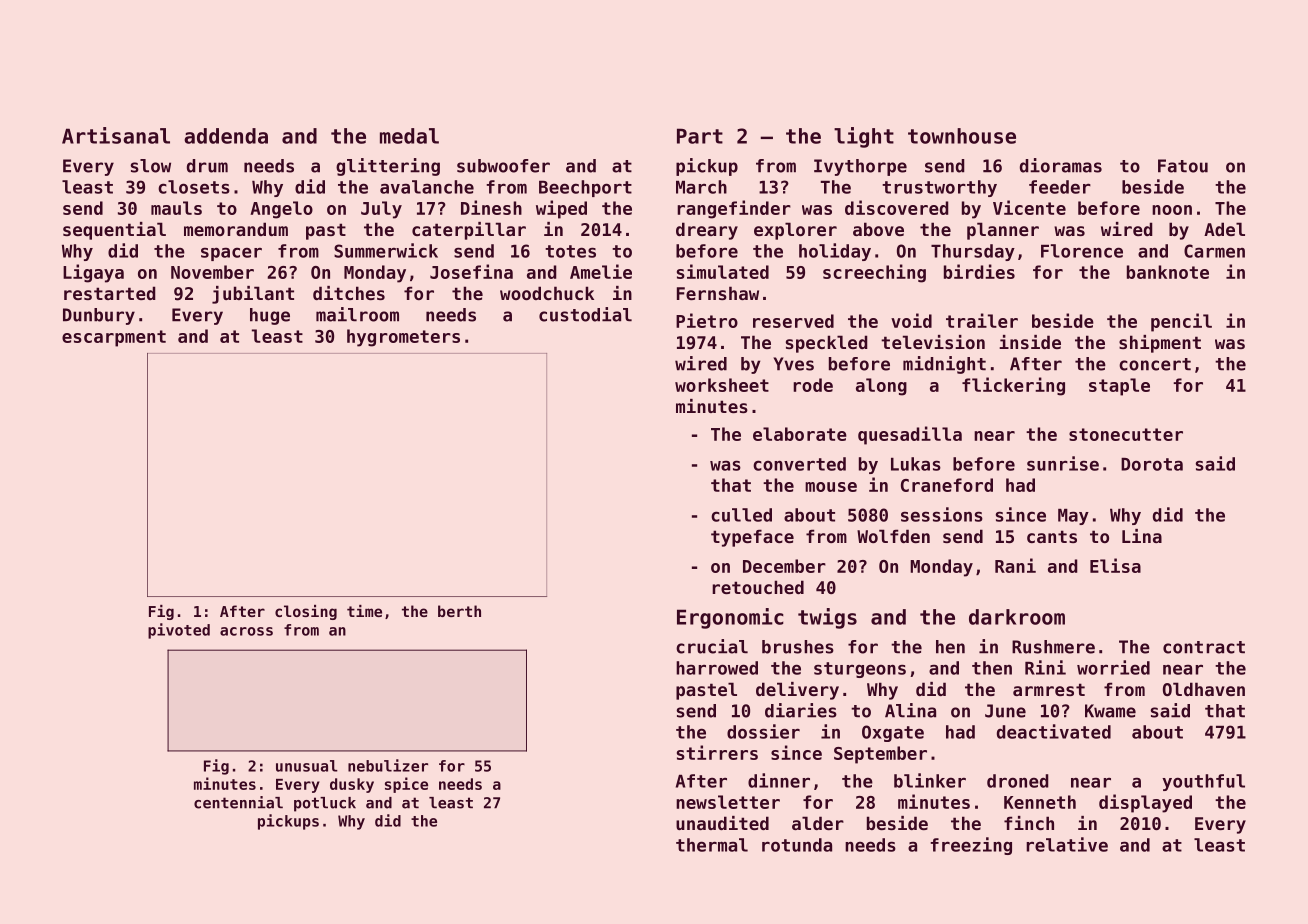  I want to click on memorandum, so click(236, 229).
